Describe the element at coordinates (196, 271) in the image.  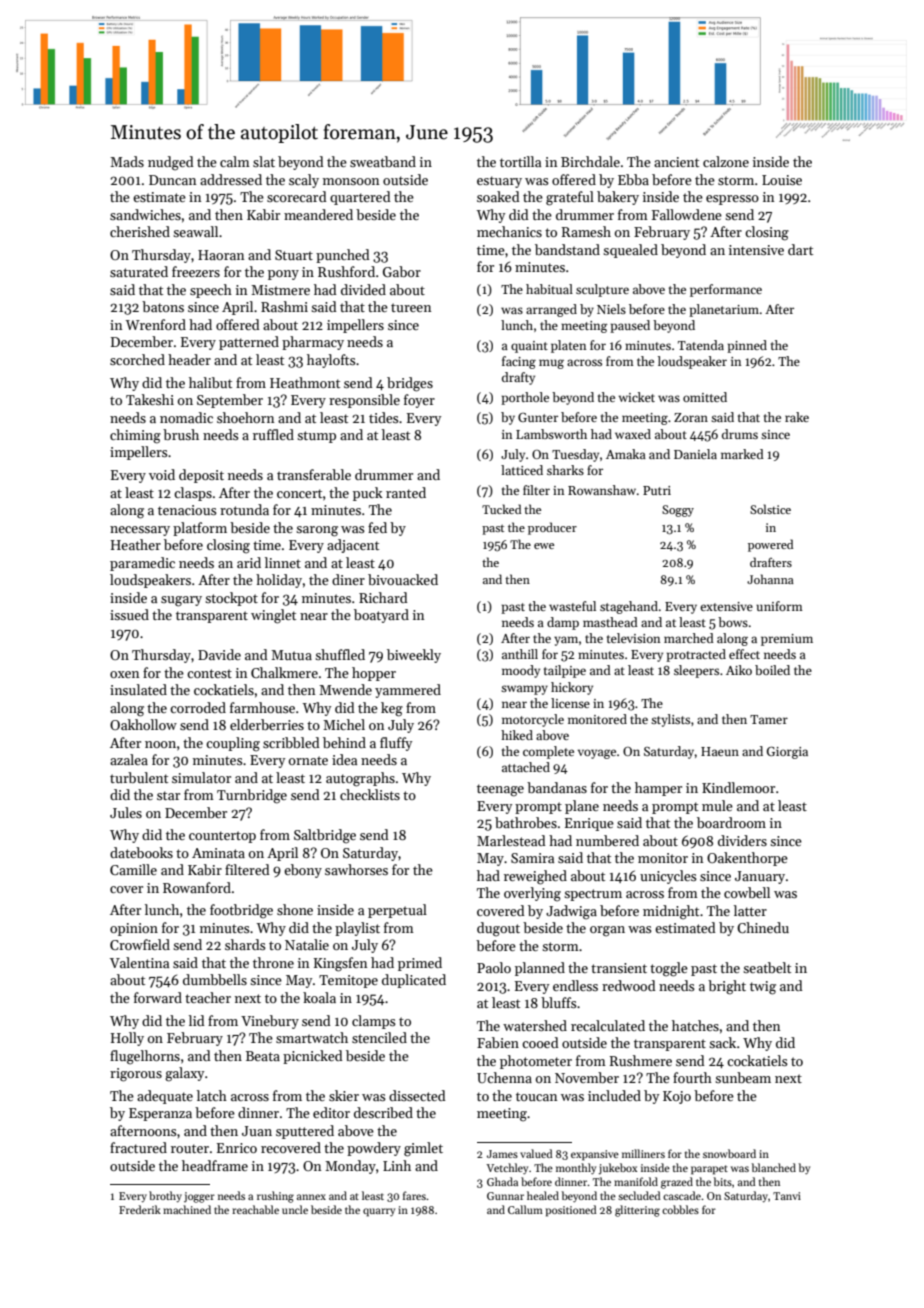
I see `freezers` at that location.
